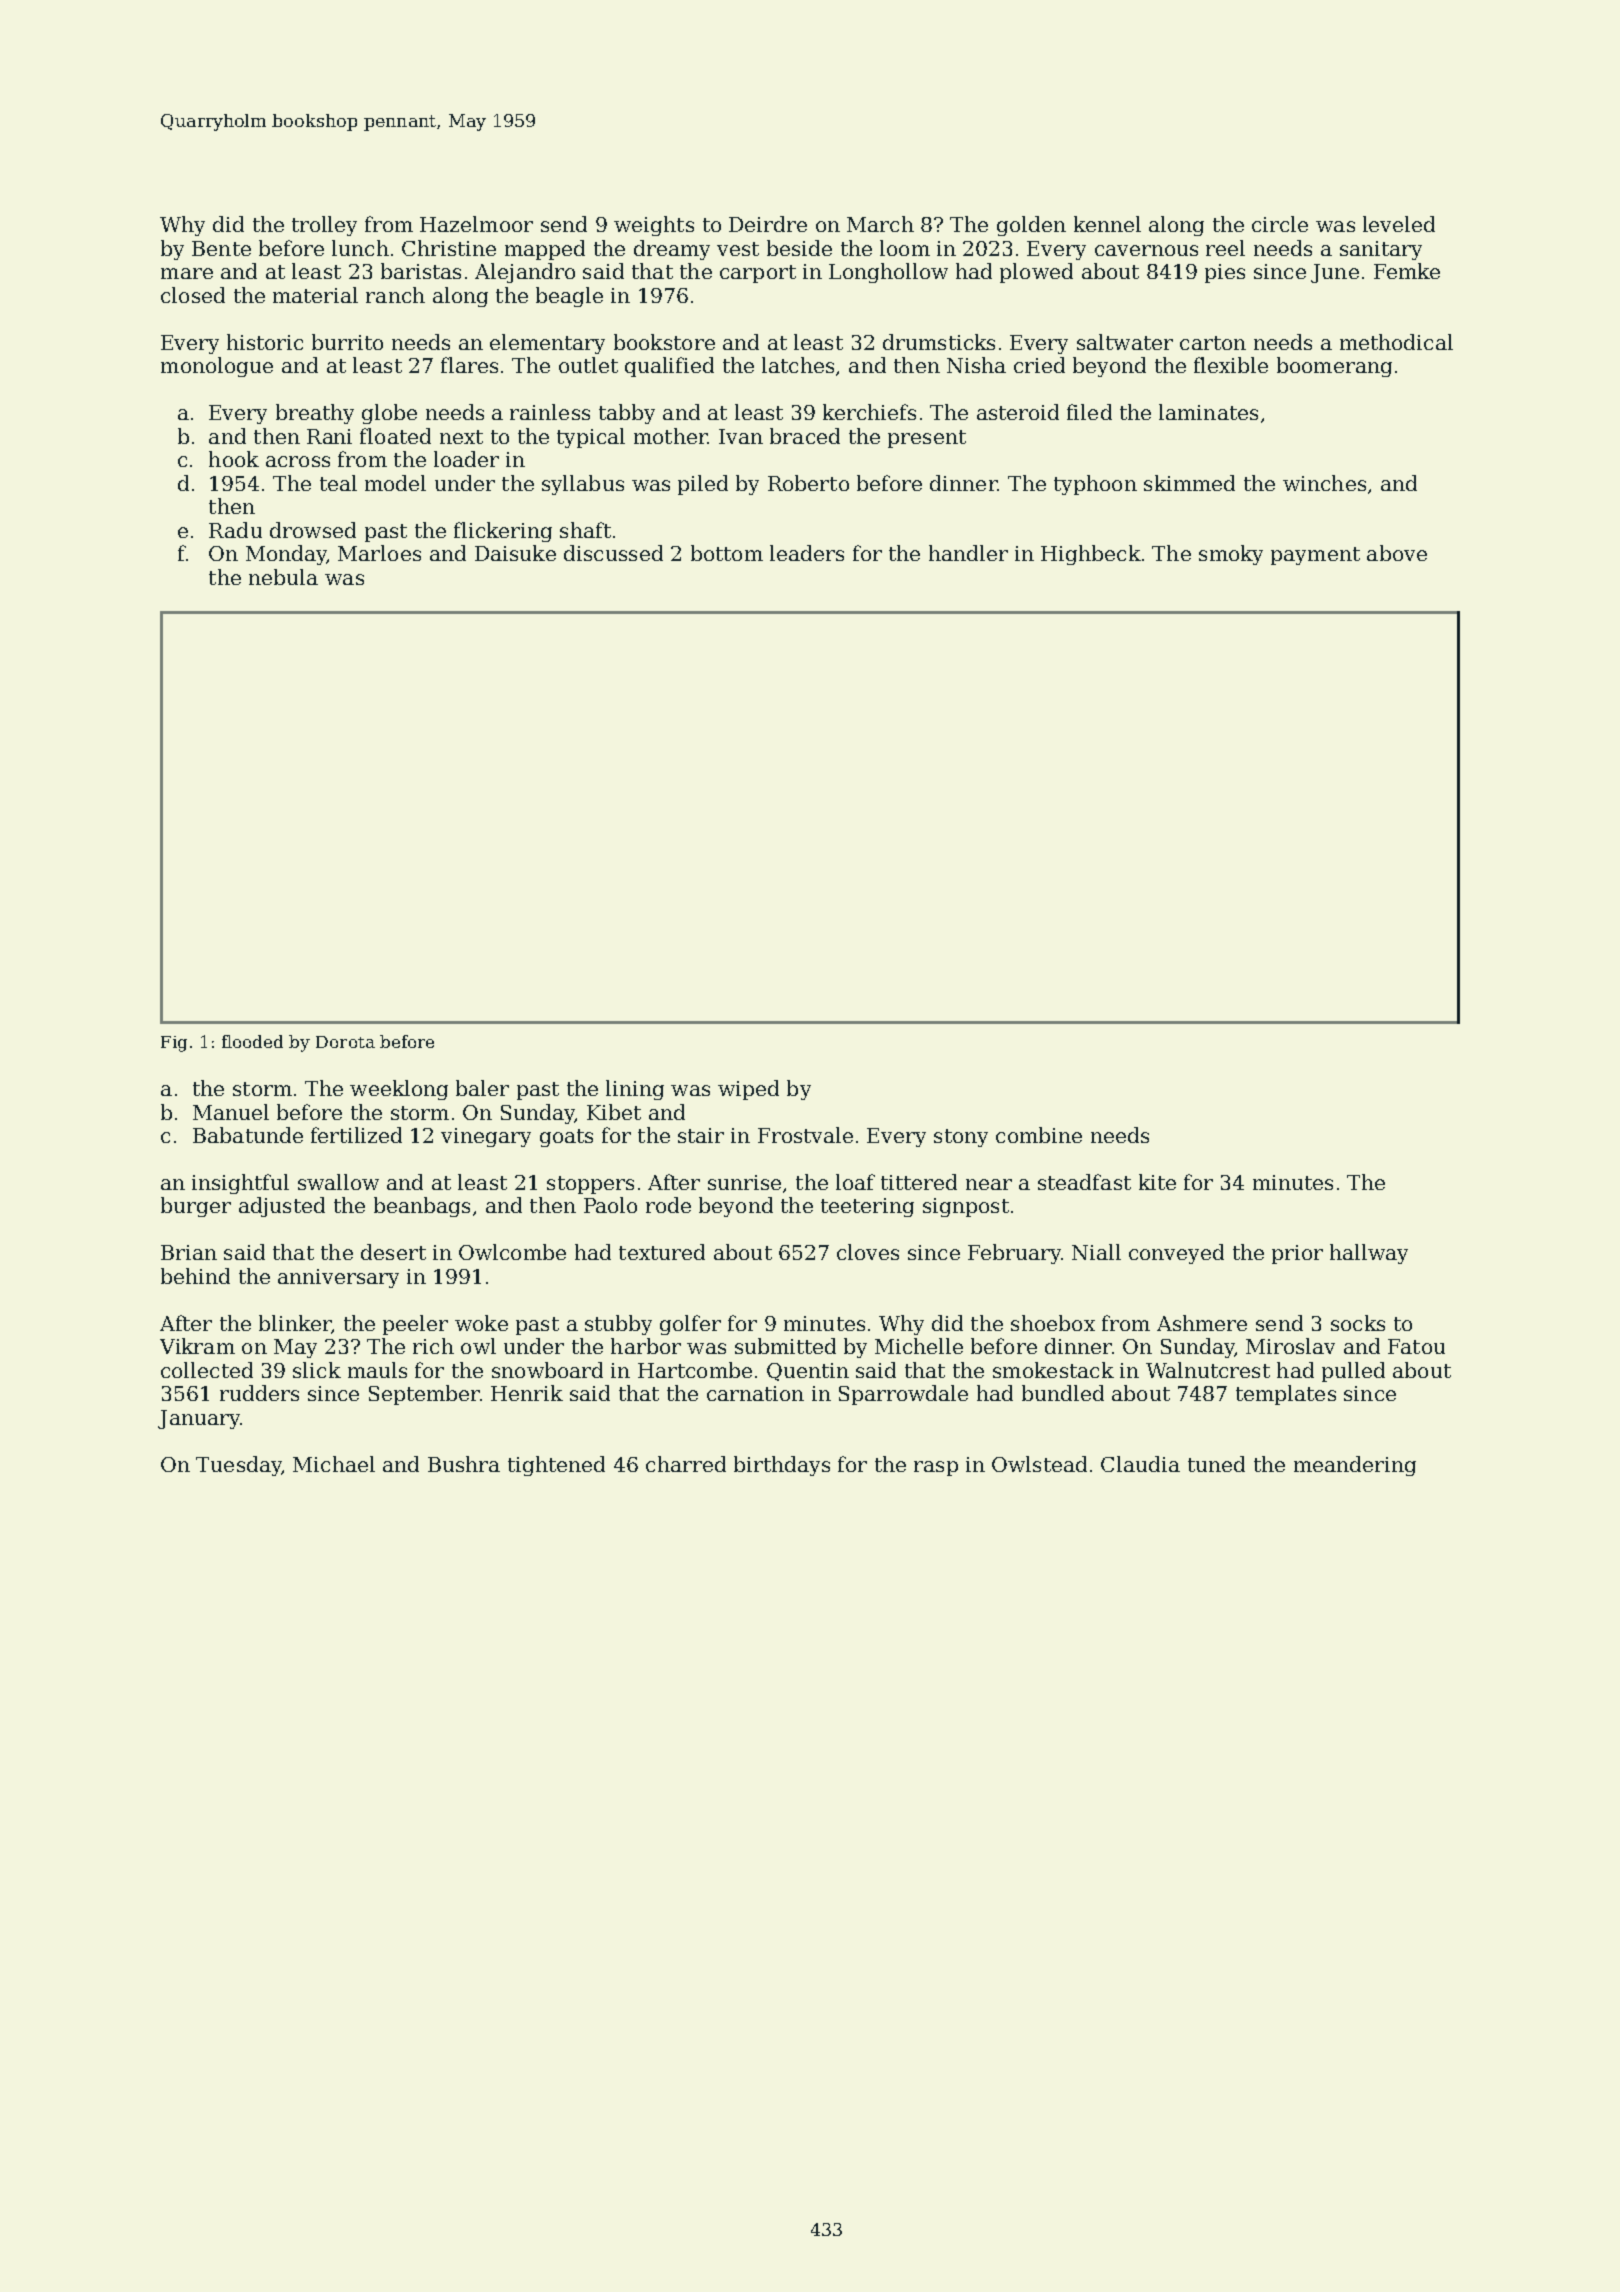 This image has width=1620, height=2292. What do you see at coordinates (968, 553) in the image?
I see `handler` at bounding box center [968, 553].
